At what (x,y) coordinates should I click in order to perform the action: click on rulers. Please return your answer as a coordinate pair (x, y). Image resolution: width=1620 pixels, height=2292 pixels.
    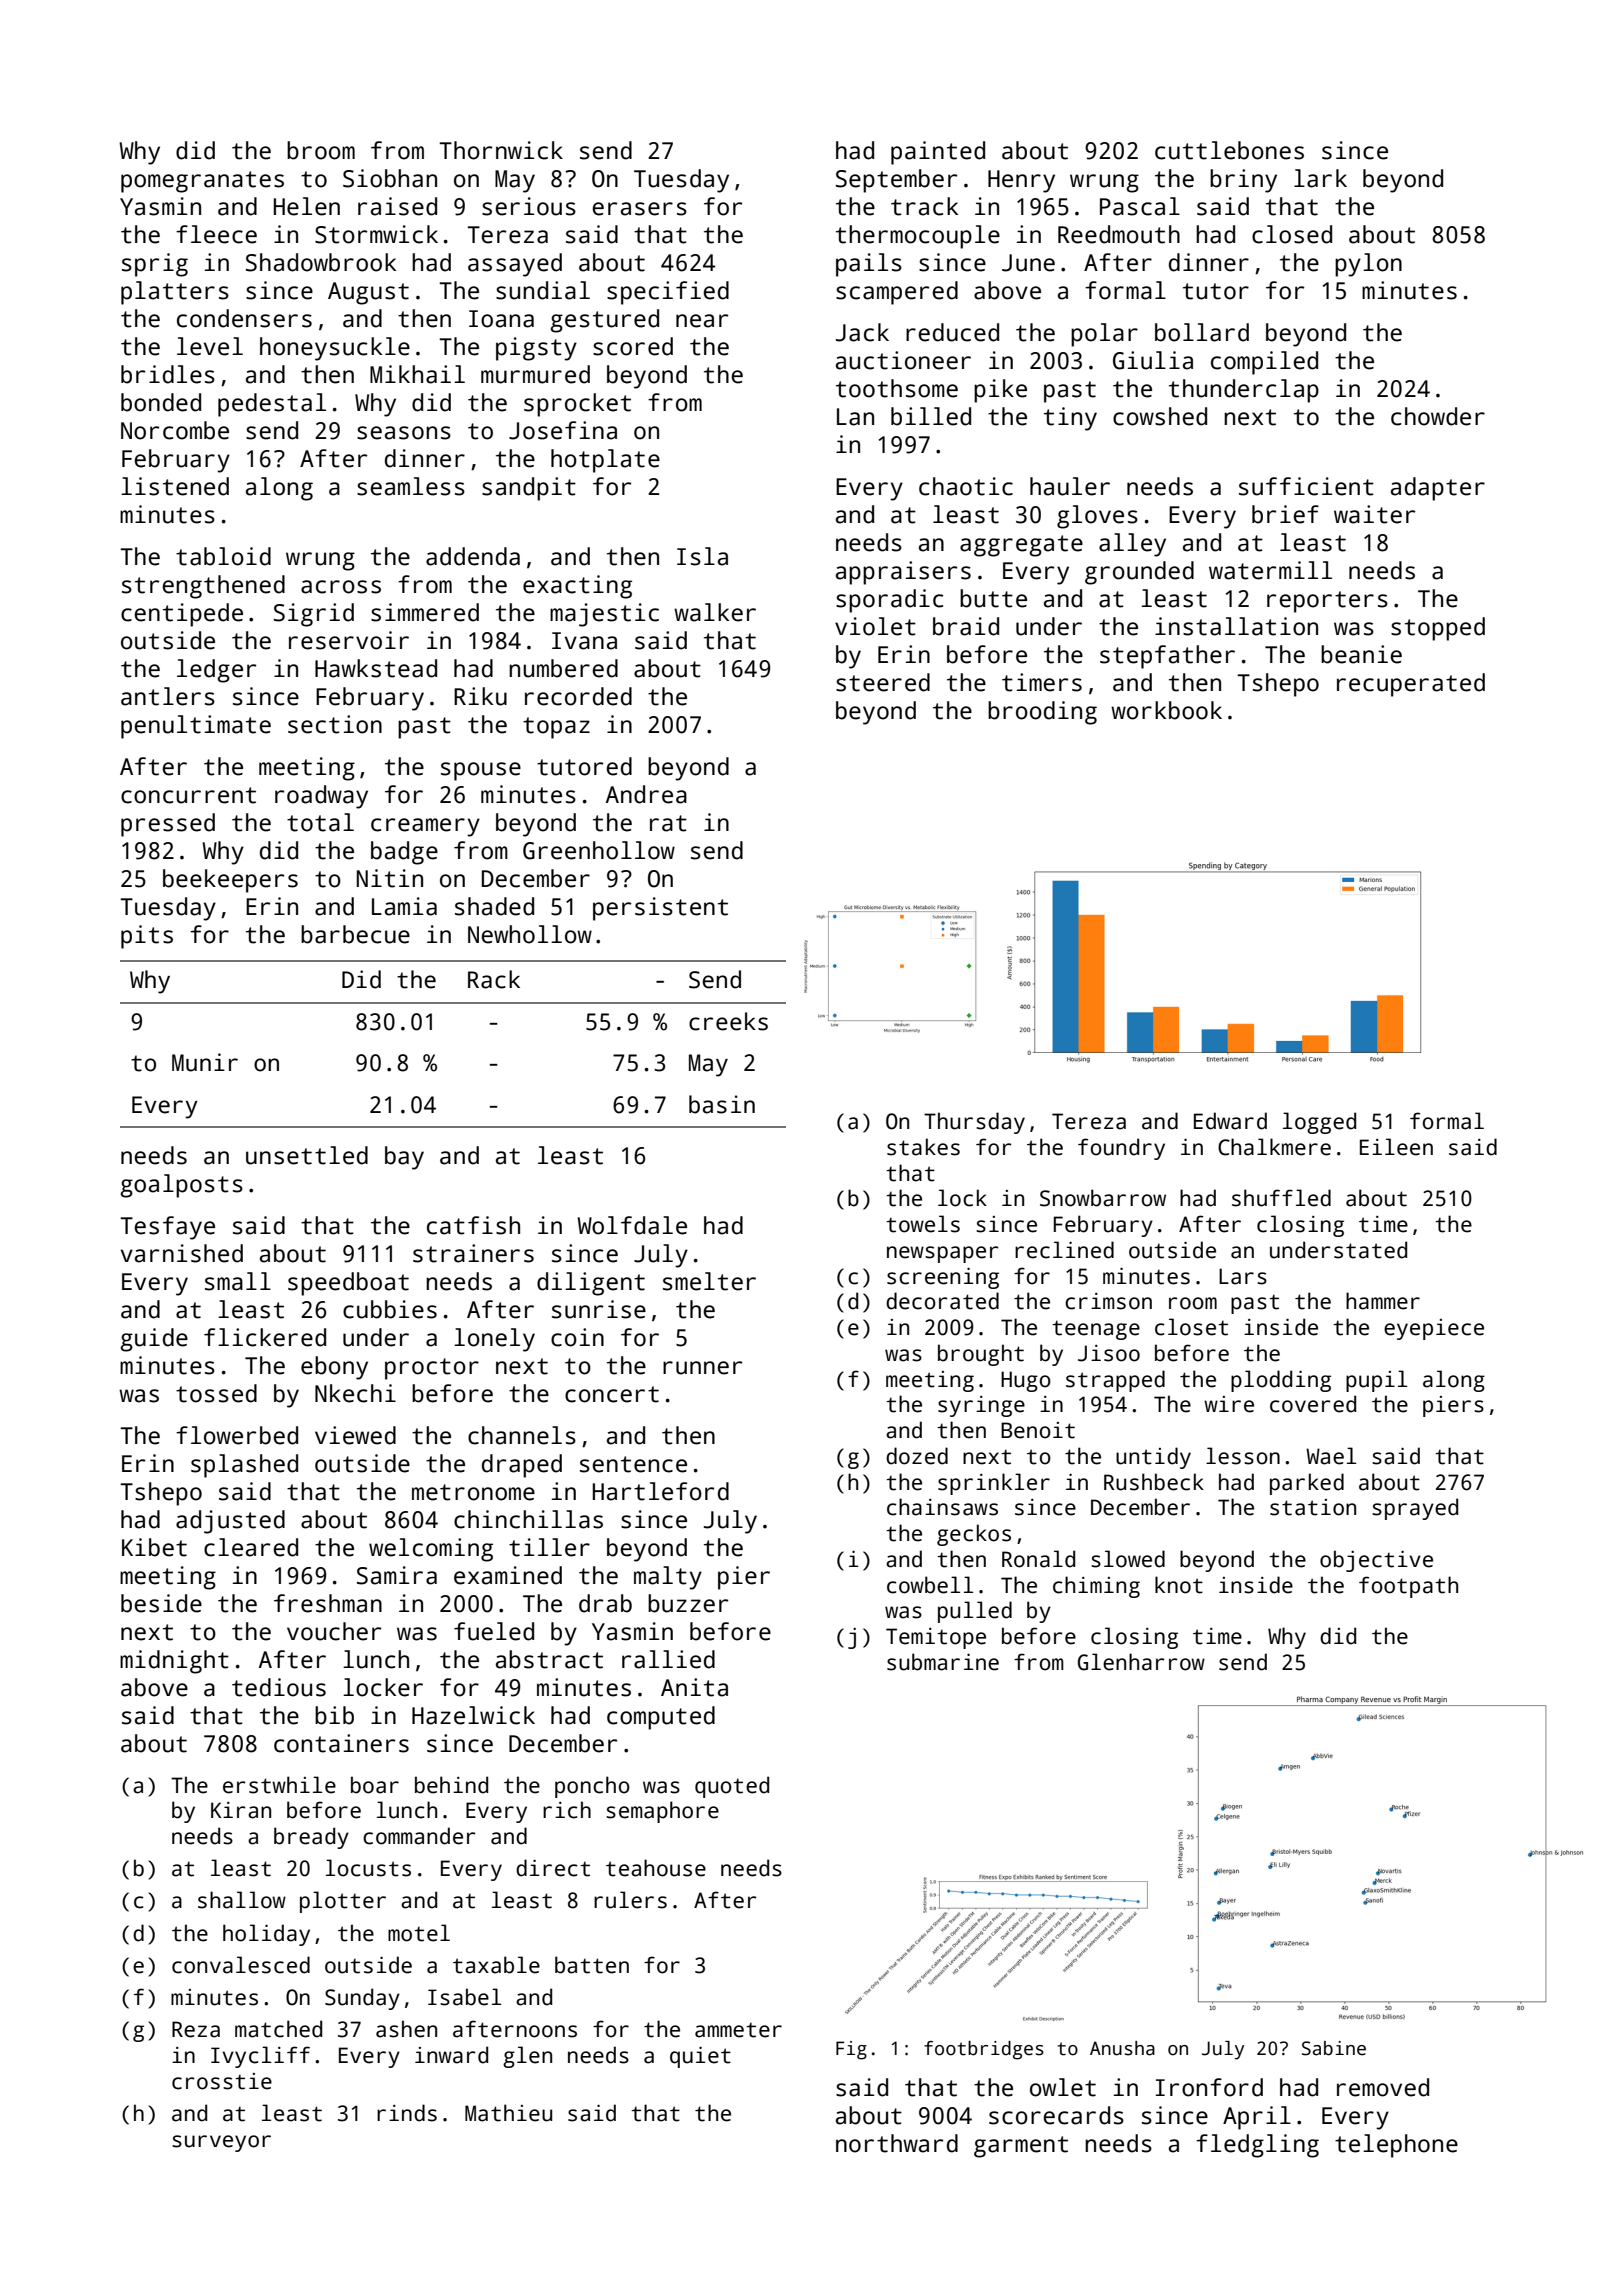
    Looking at the image, I should click on (630, 1900).
